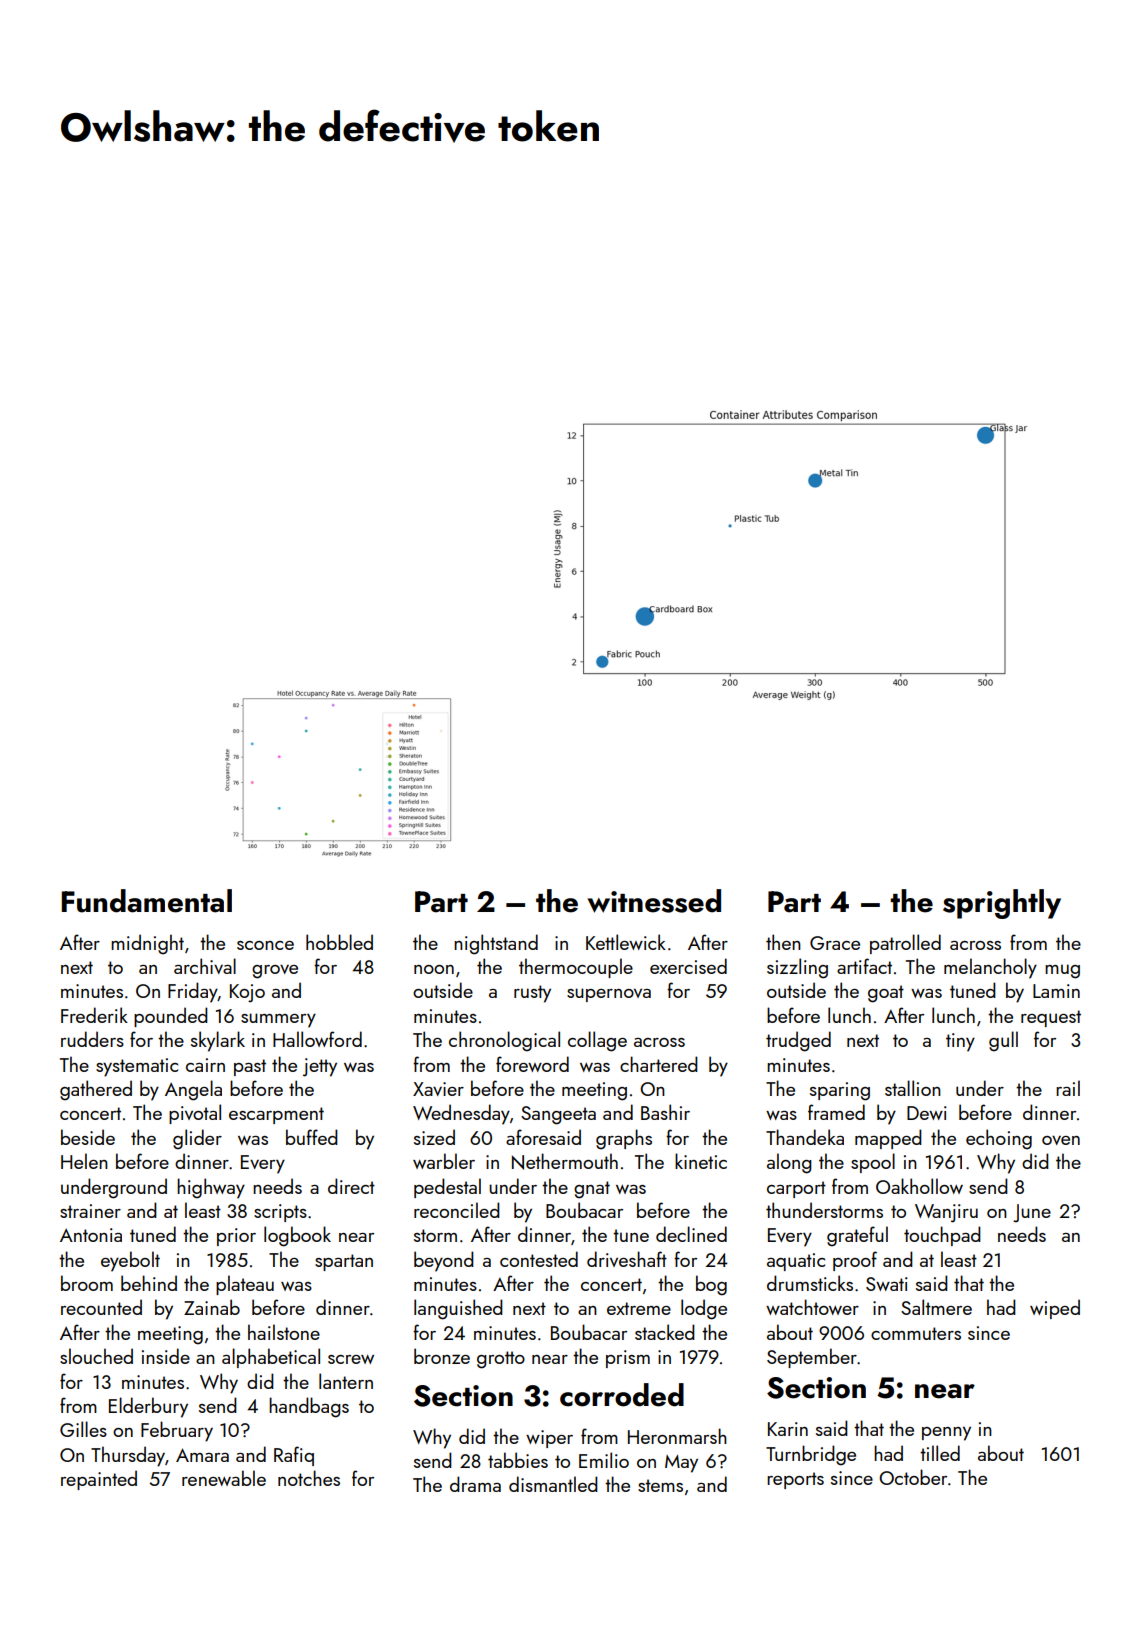  Describe the element at coordinates (1002, 904) in the screenshot. I see `sprightly` at that location.
